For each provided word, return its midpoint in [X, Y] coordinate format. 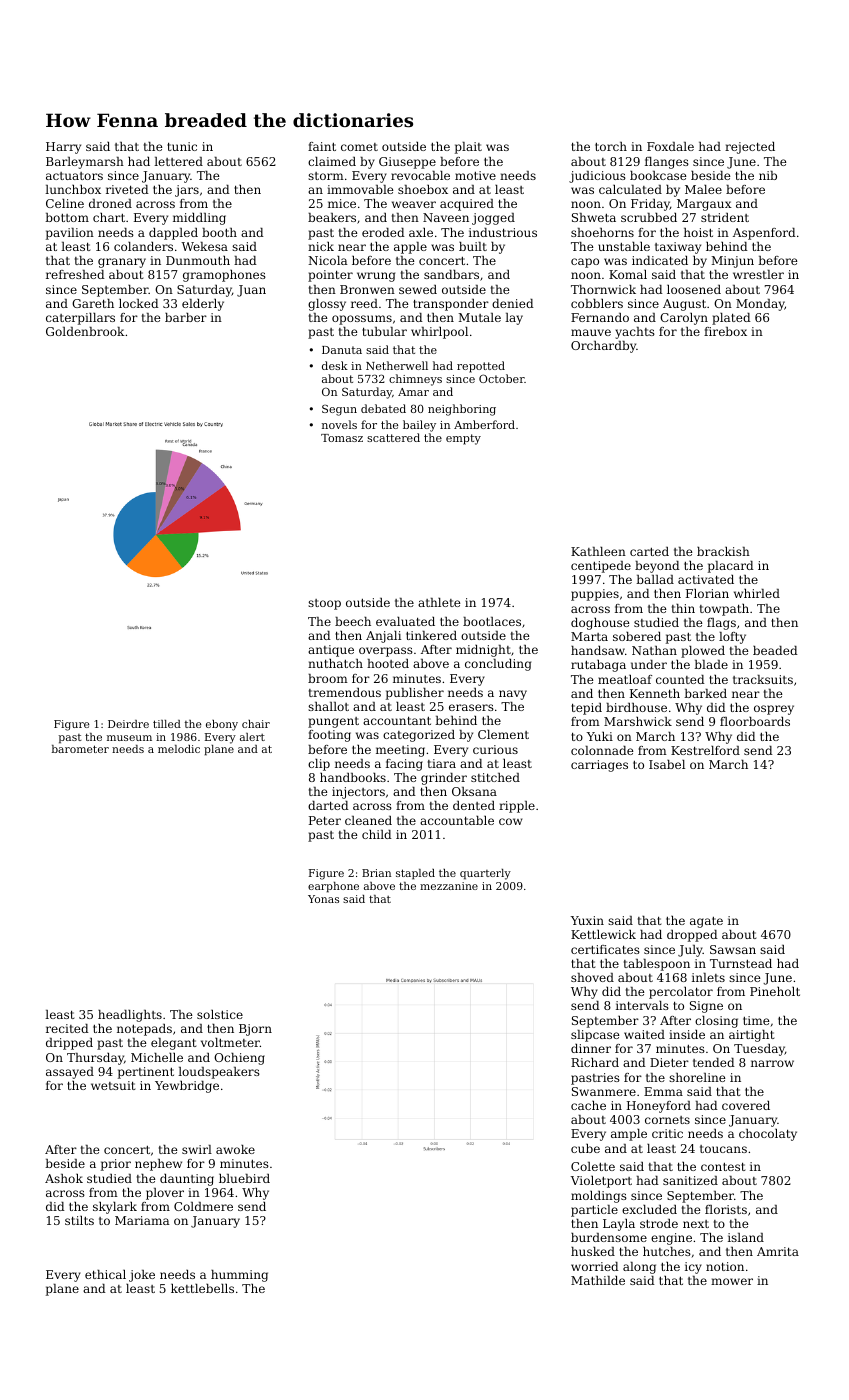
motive [475, 175]
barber [186, 317]
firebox [725, 331]
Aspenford [764, 234]
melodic [179, 749]
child [377, 834]
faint [322, 146]
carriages [599, 766]
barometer [80, 749]
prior [116, 1165]
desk [335, 365]
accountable [457, 820]
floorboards [755, 721]
